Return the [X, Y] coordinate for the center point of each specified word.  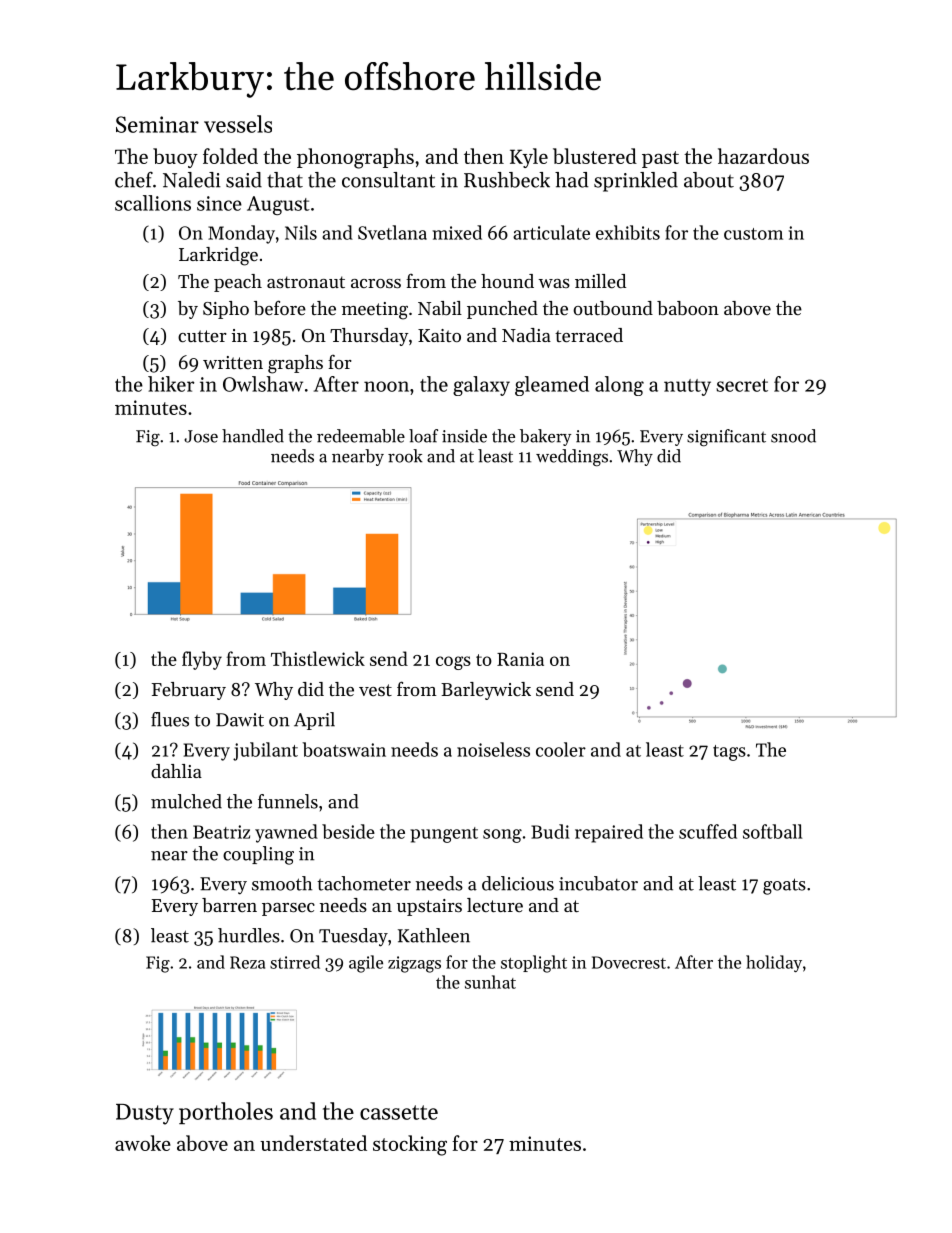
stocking [410, 1145]
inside [464, 436]
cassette [399, 1112]
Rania [520, 659]
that [285, 180]
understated [313, 1143]
